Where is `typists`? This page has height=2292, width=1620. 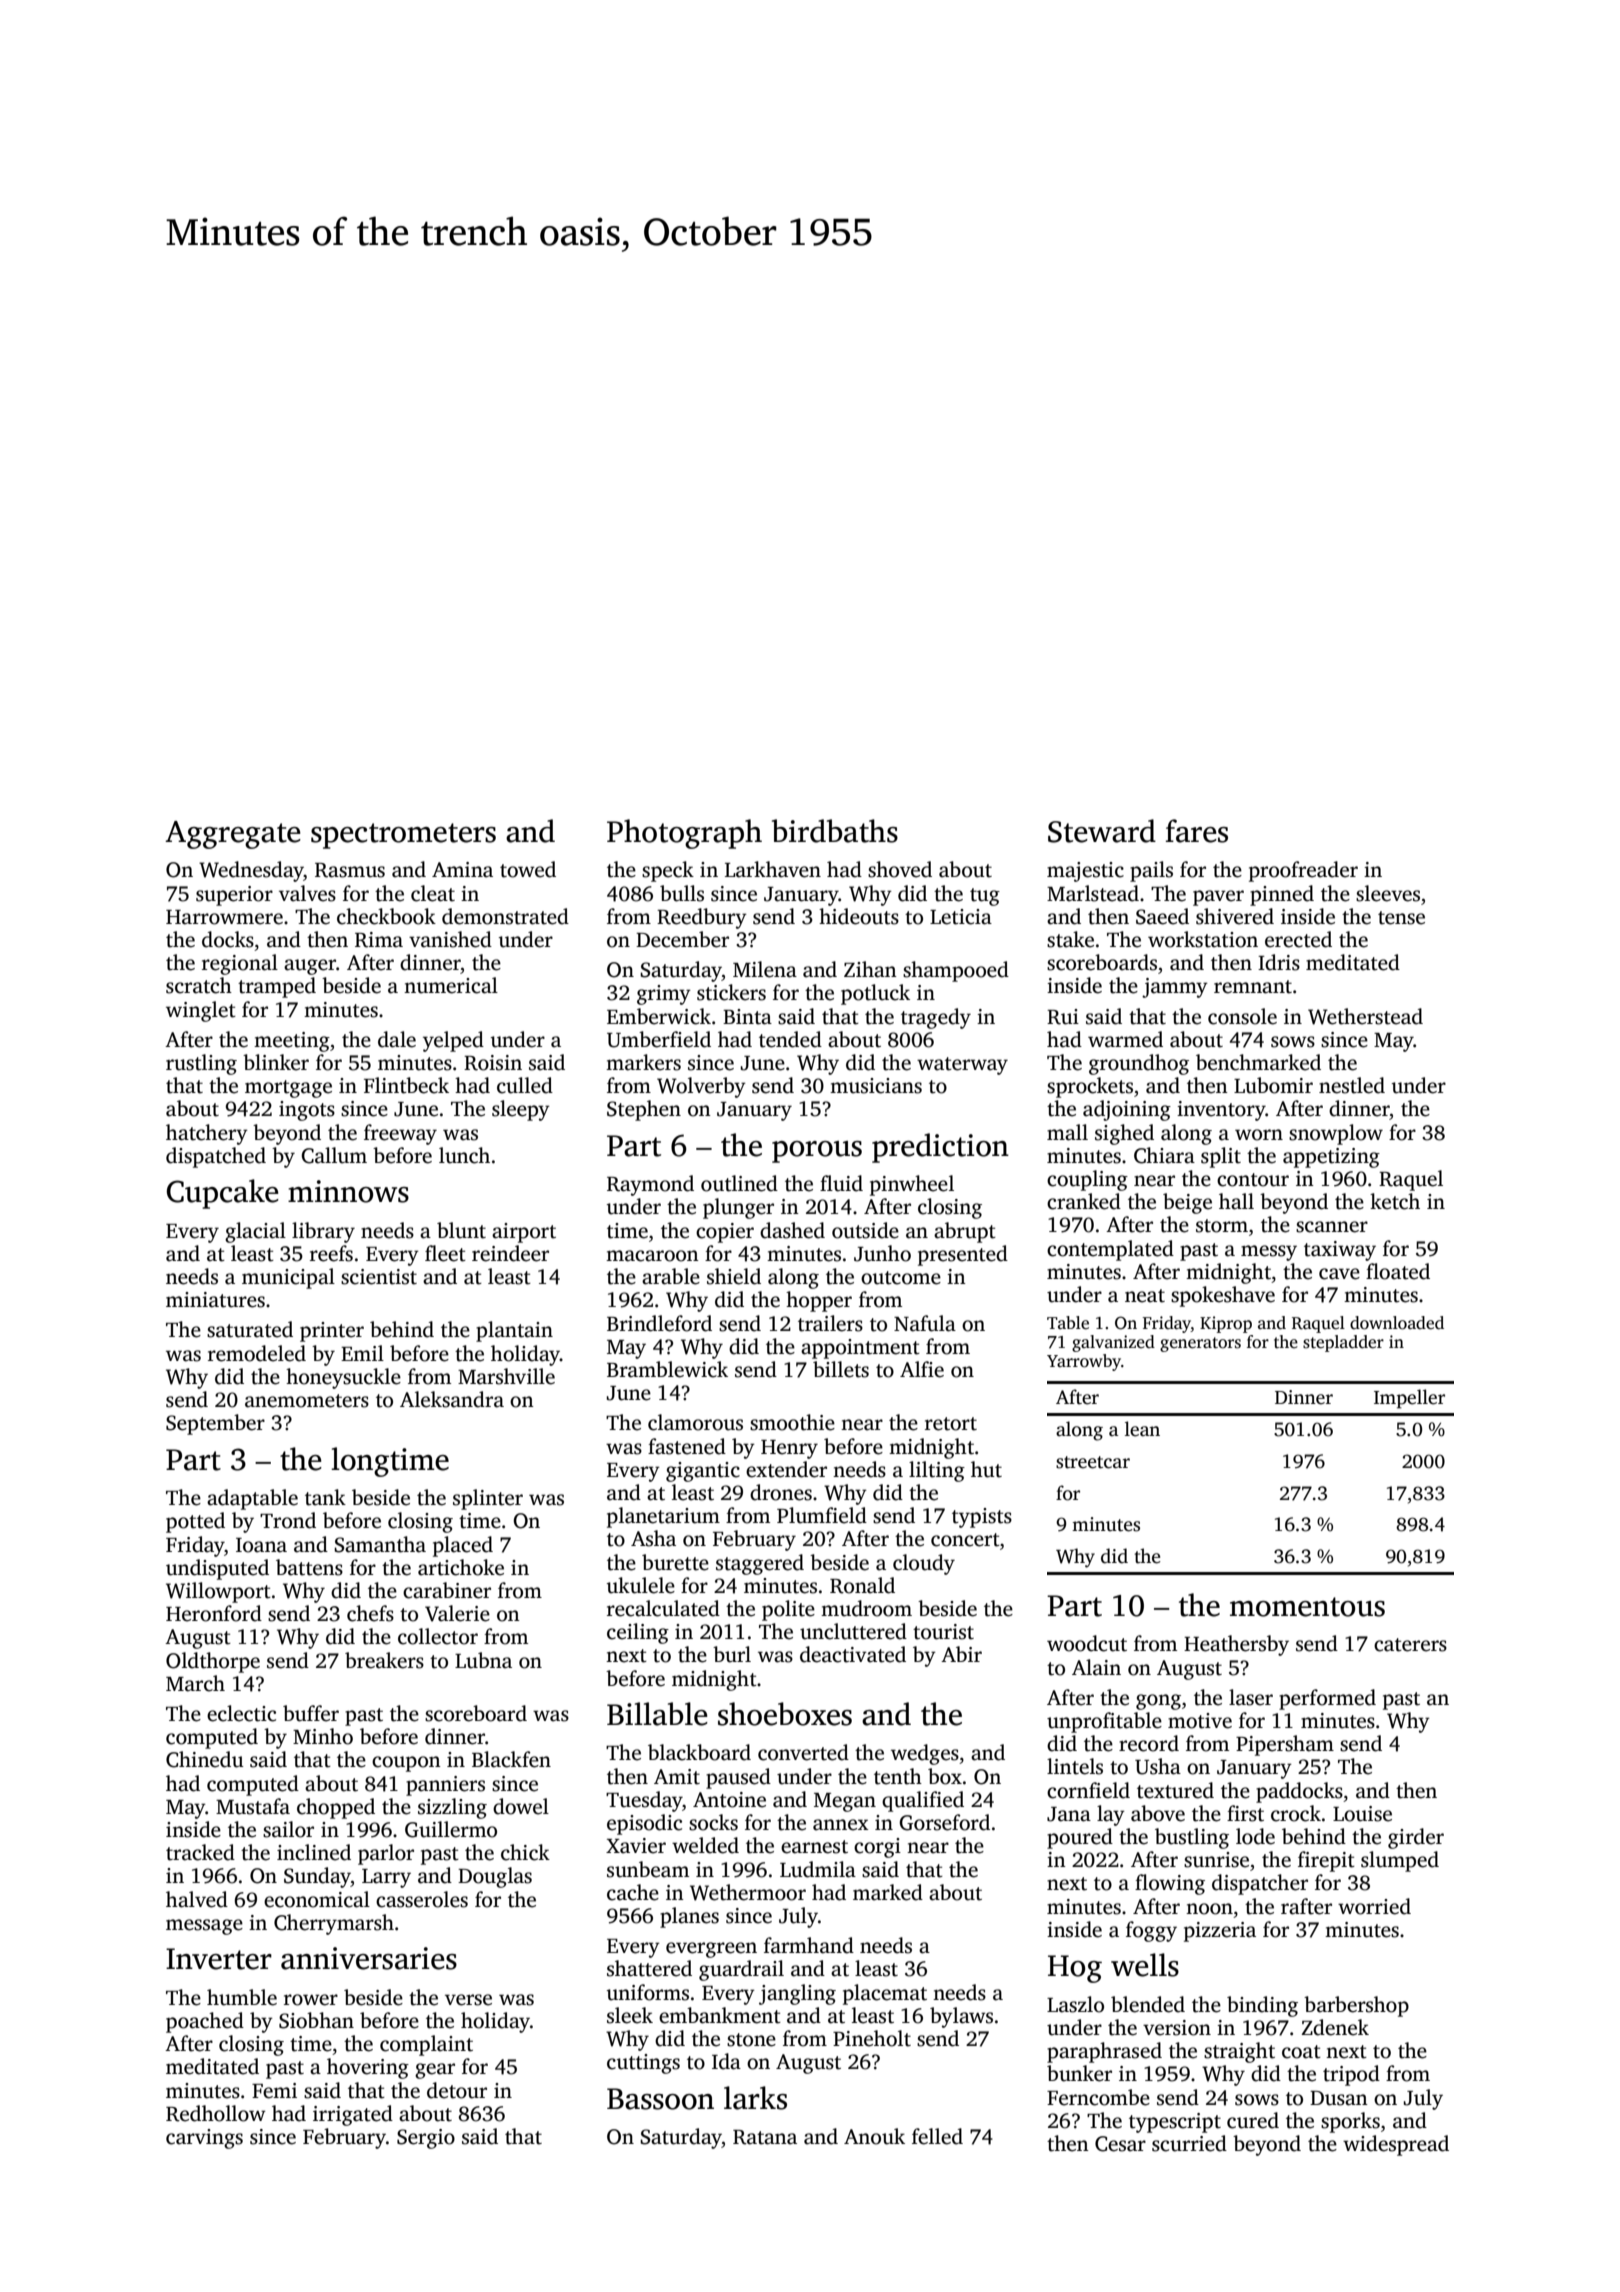 typists is located at coordinates (982, 1518).
